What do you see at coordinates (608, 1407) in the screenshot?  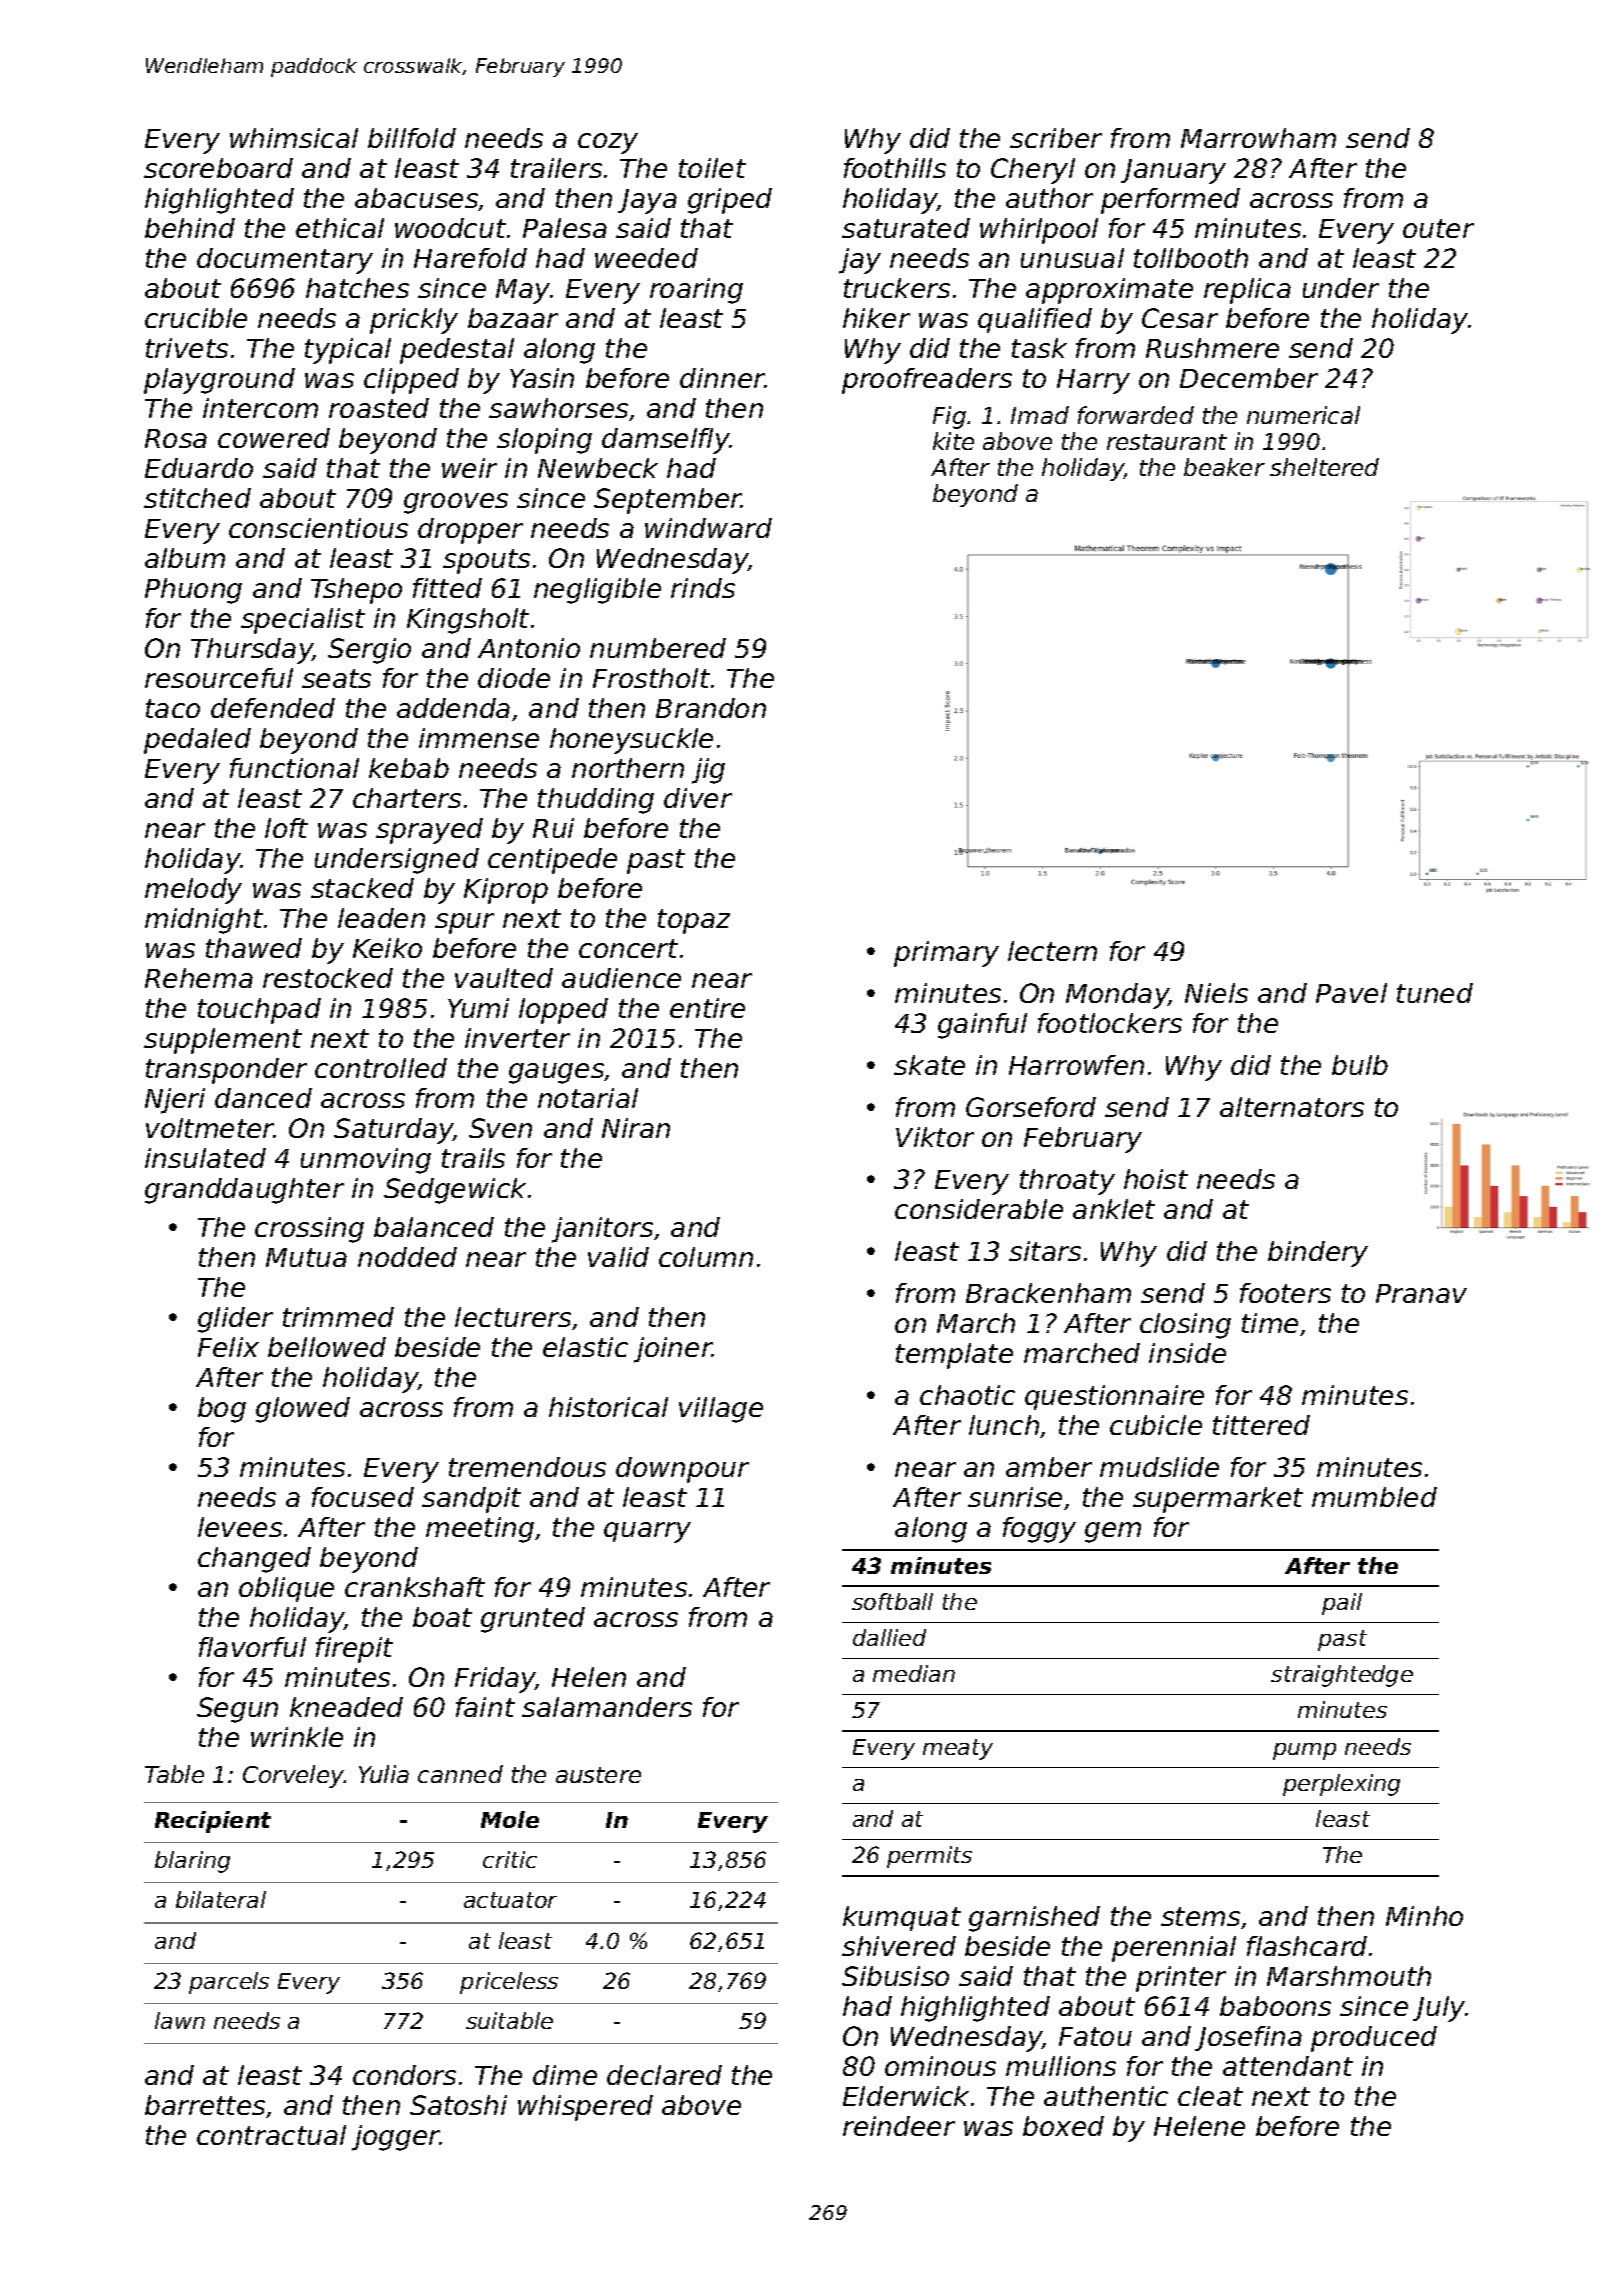 I see `historical` at bounding box center [608, 1407].
